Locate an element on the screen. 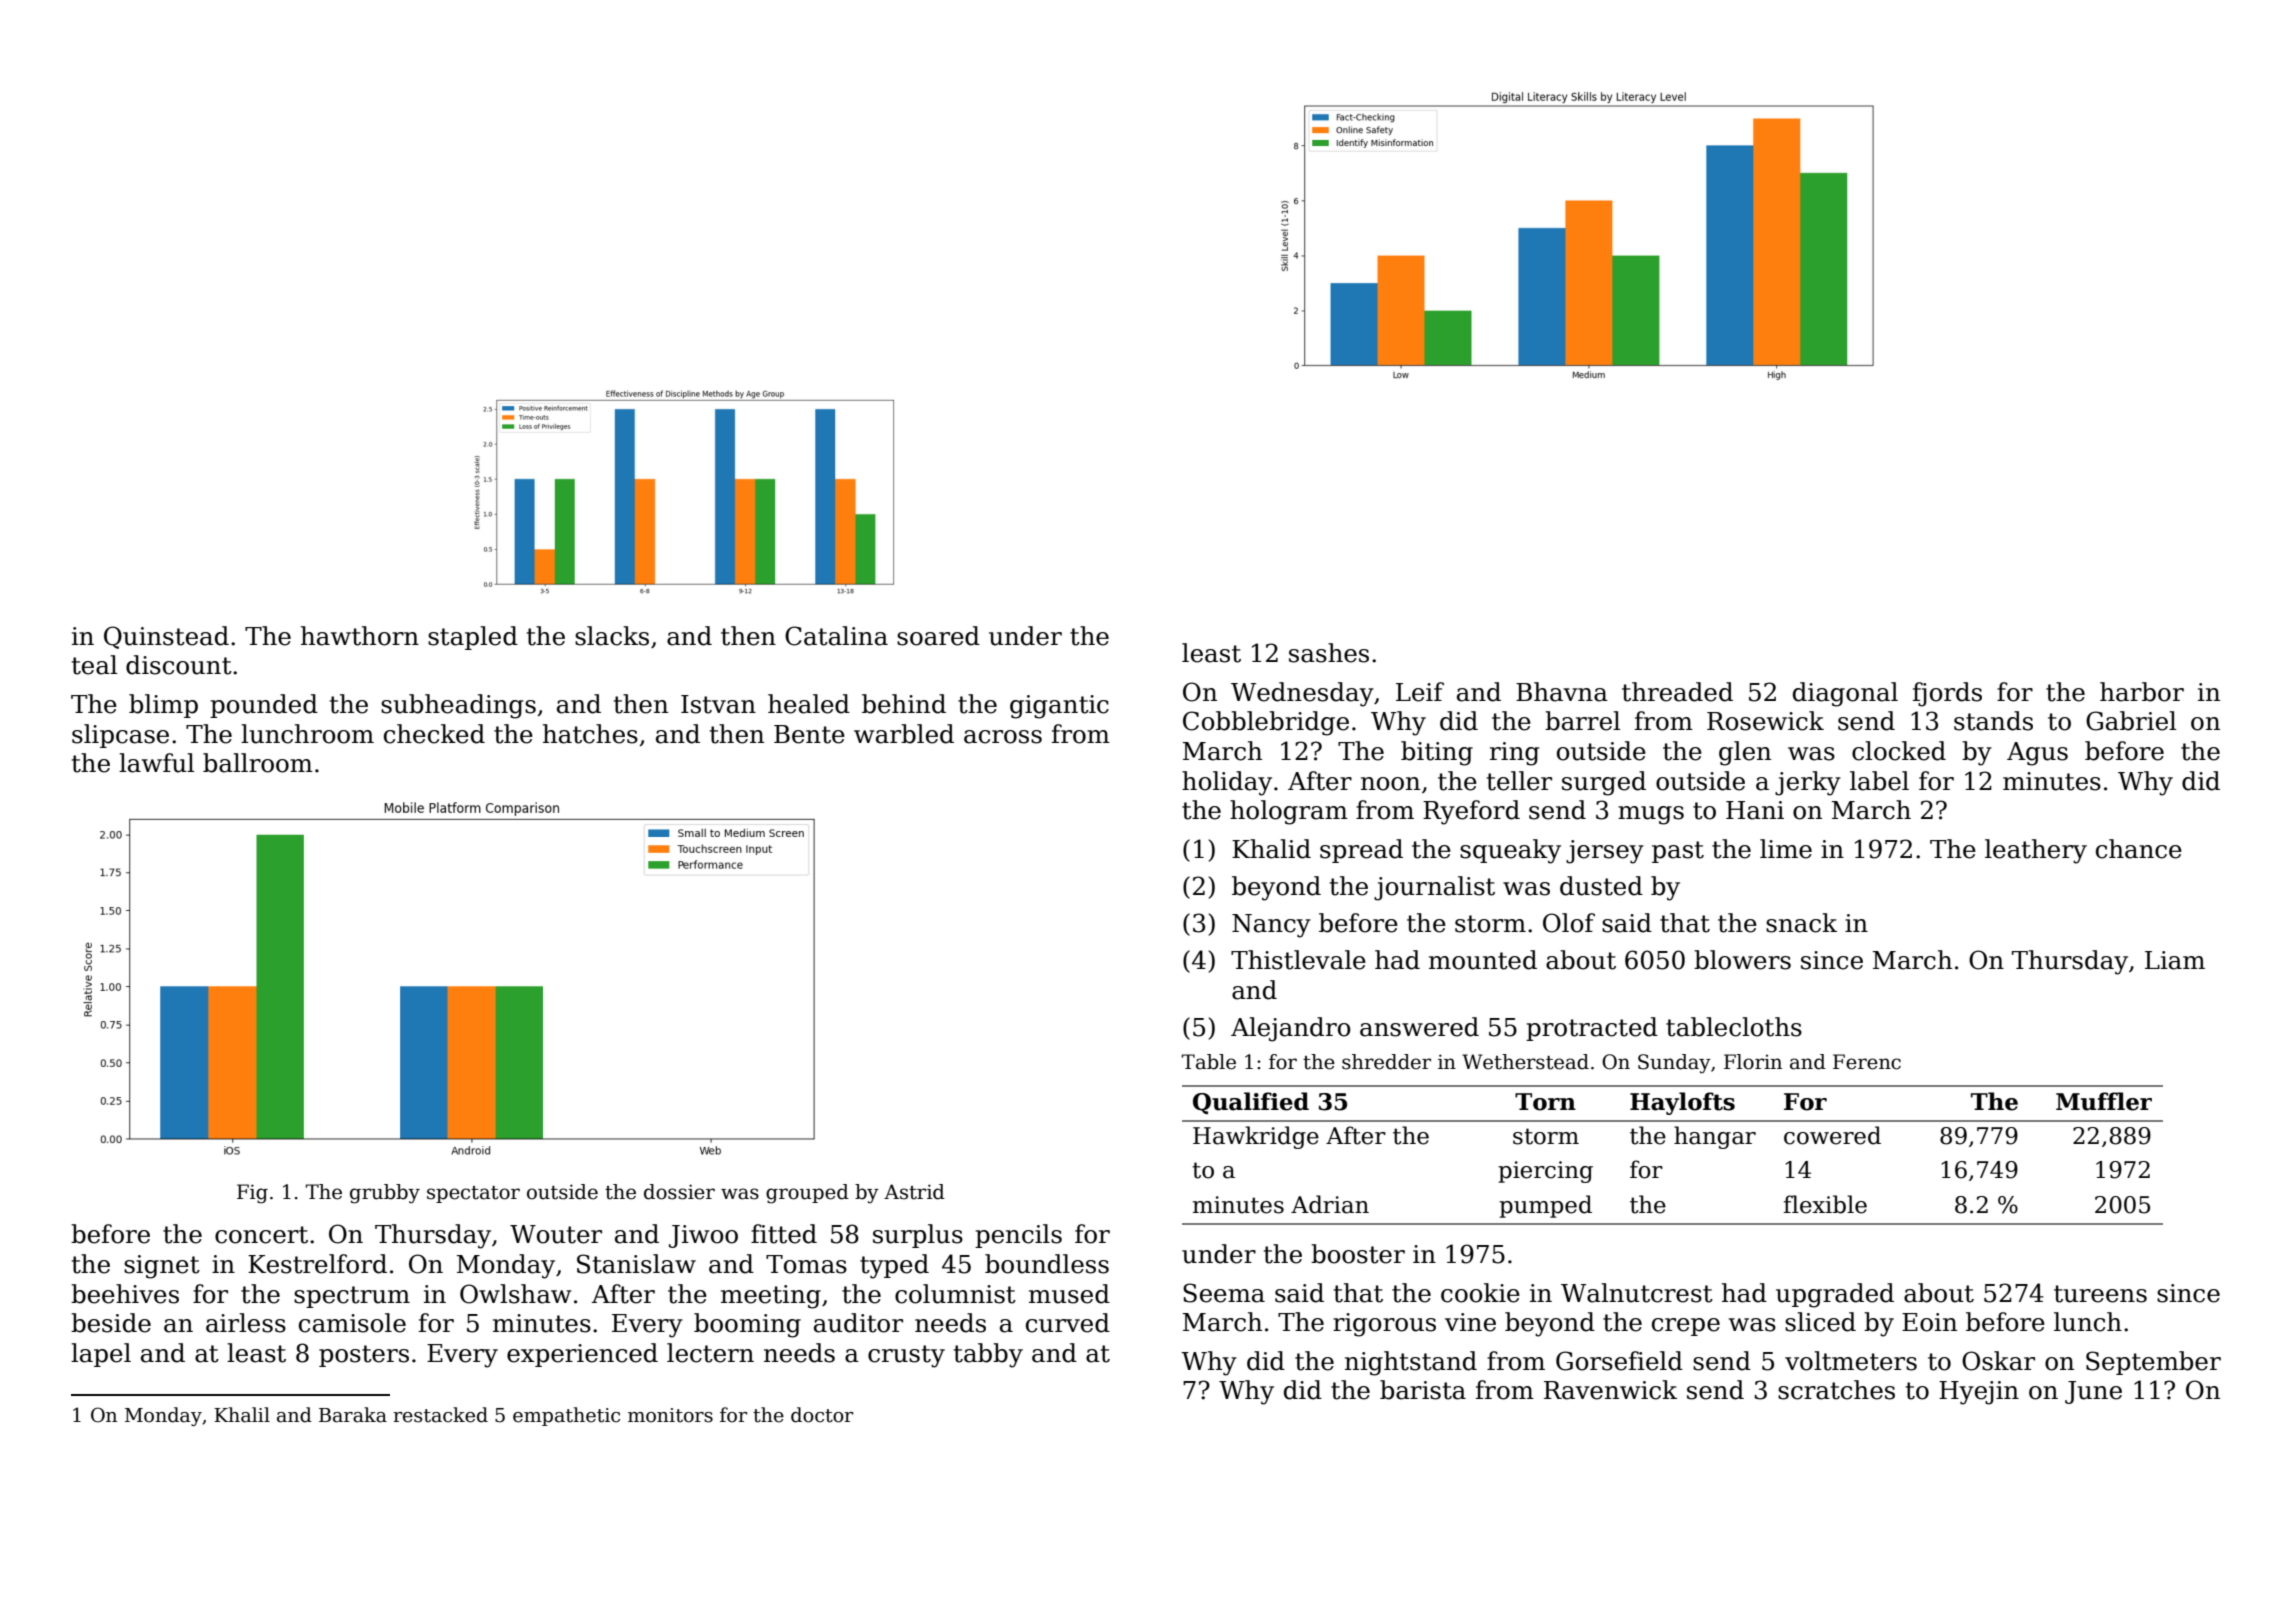 This screenshot has width=2292, height=1620. dossier is located at coordinates (679, 1192).
